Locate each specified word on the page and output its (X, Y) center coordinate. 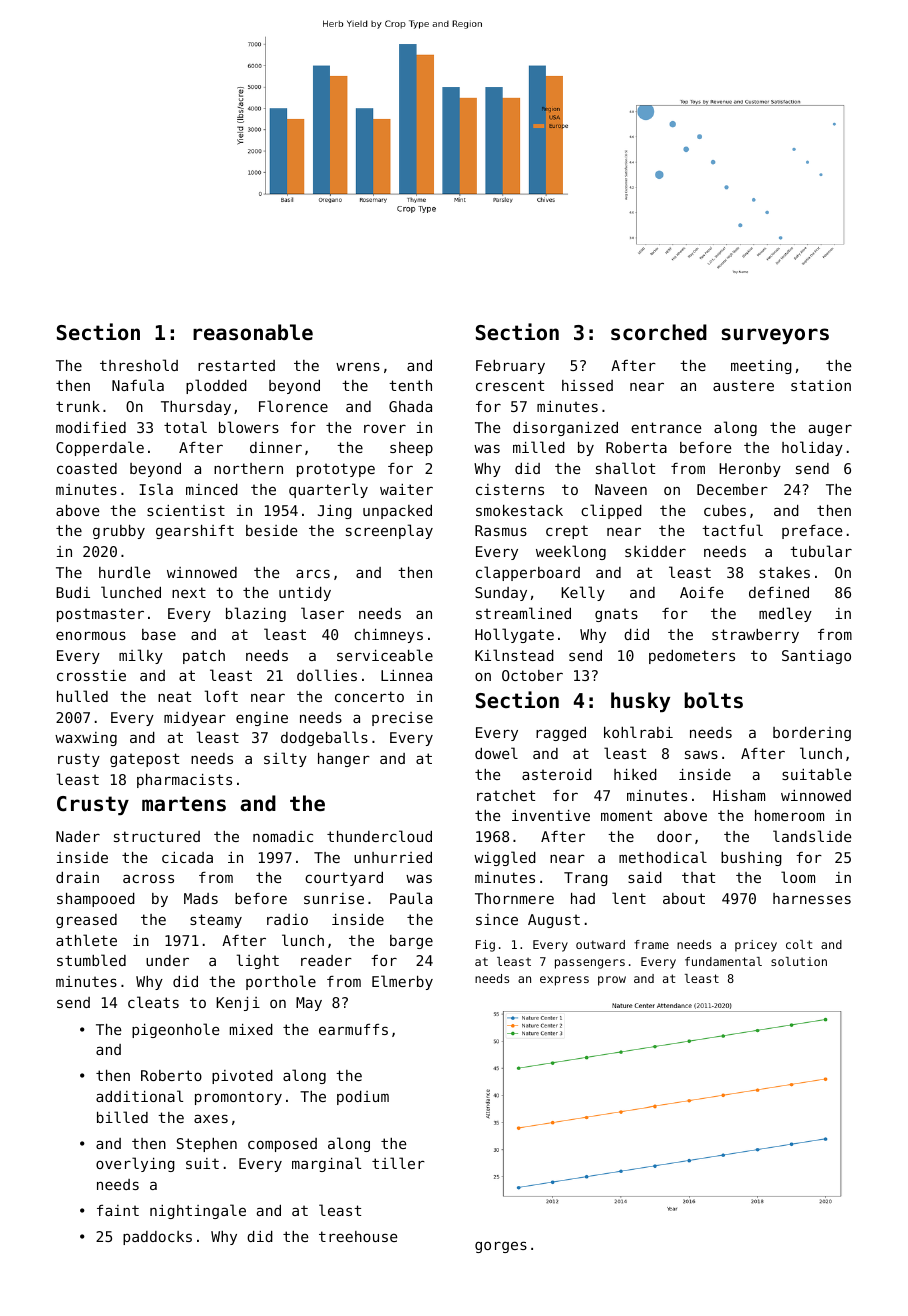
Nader (78, 836)
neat (174, 696)
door (674, 836)
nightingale (198, 1211)
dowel (496, 753)
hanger (344, 760)
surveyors (775, 336)
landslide (812, 836)
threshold (139, 365)
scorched (659, 332)
